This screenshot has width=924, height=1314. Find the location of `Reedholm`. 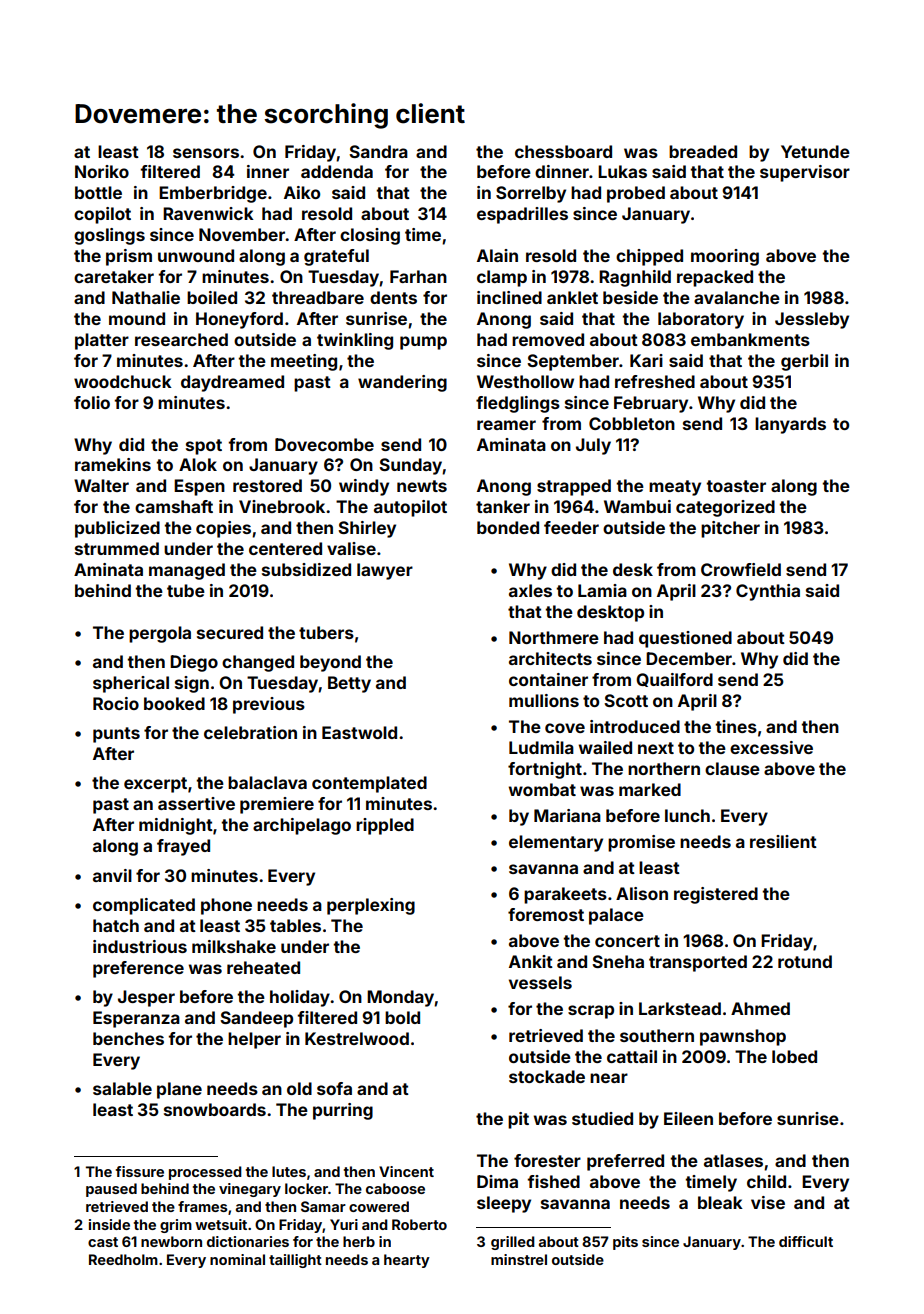

Reedholm is located at coordinates (123, 1259).
